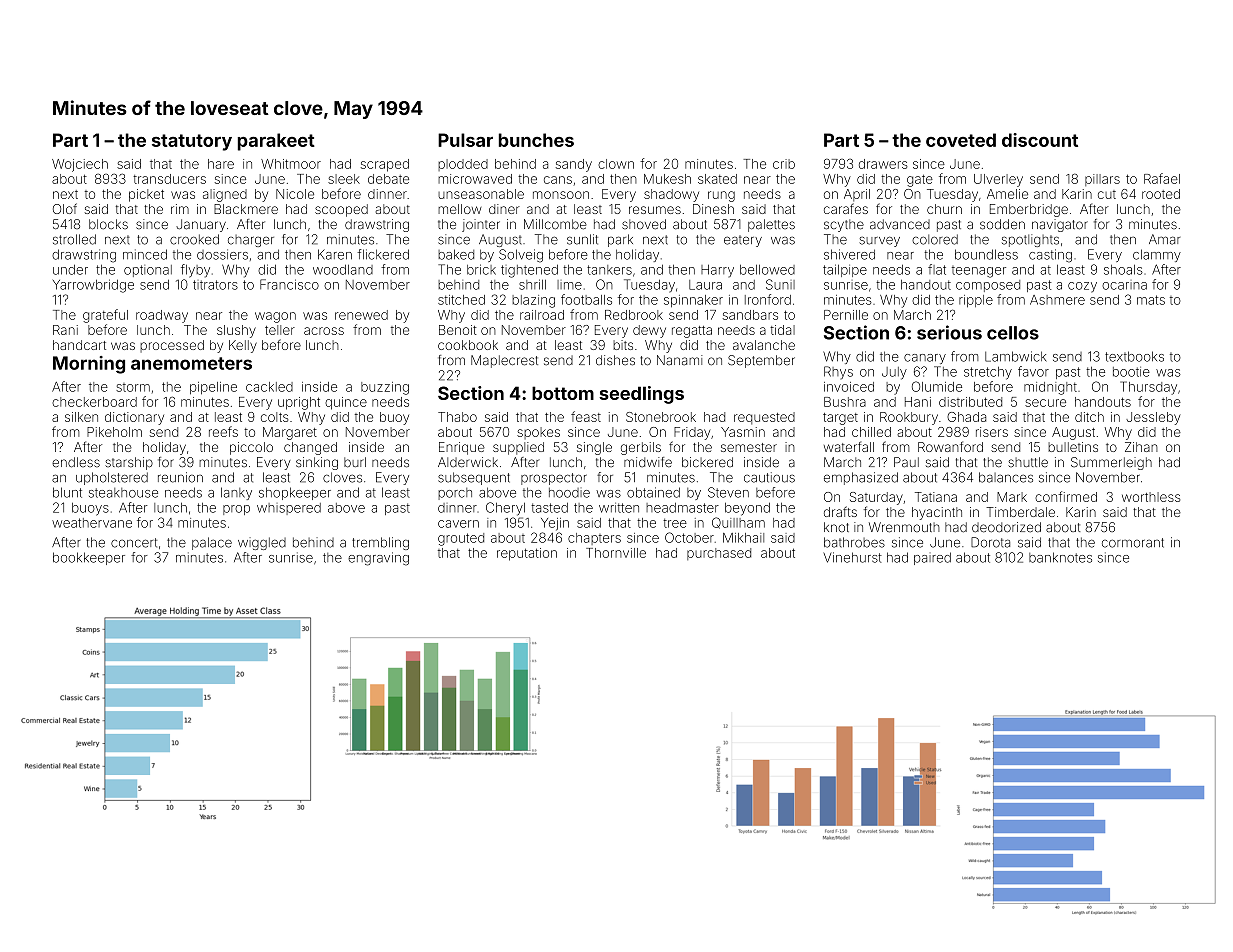 This document has height=952, width=1233. What do you see at coordinates (961, 140) in the document?
I see `coveted` at bounding box center [961, 140].
